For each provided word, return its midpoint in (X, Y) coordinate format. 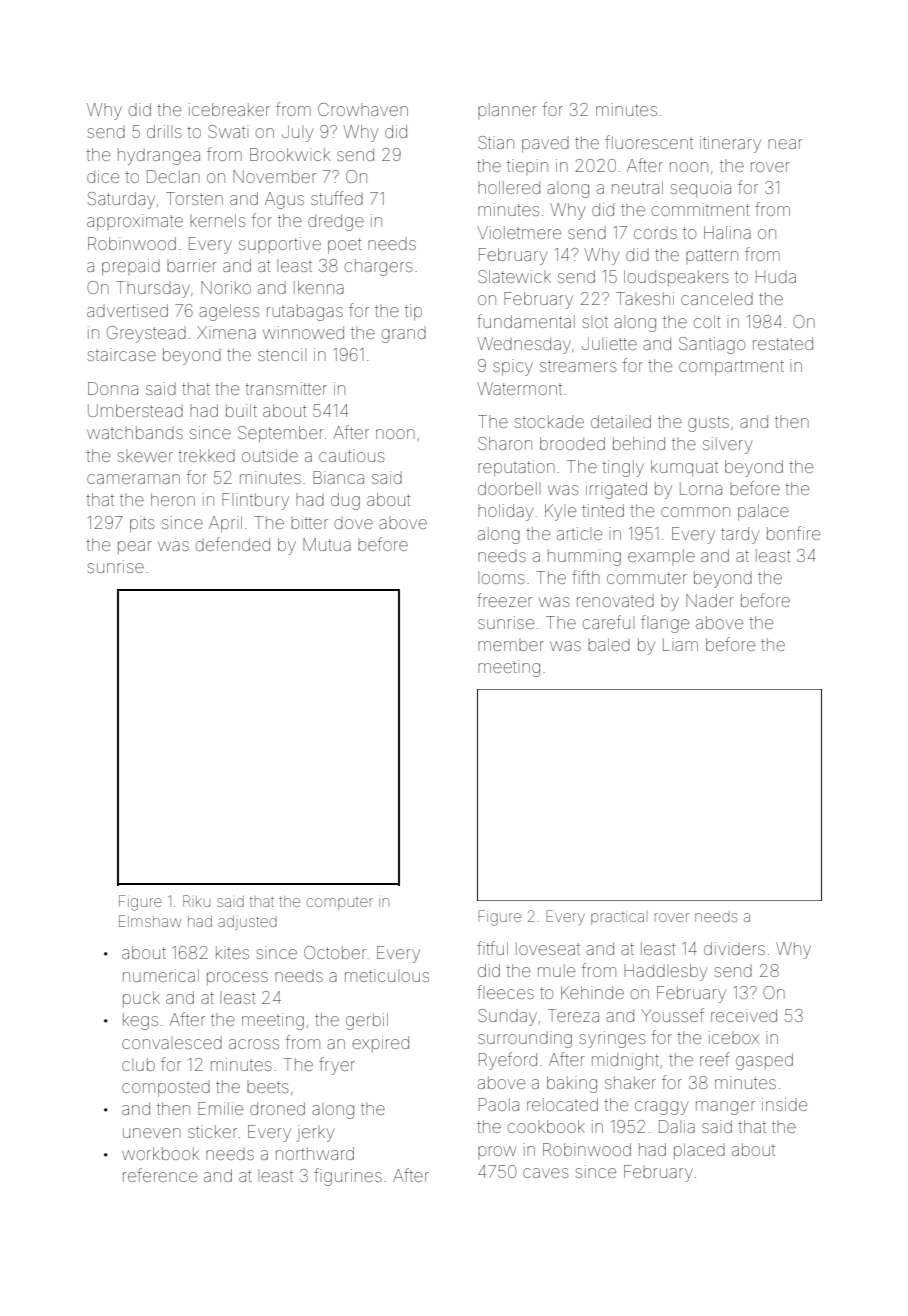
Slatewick (514, 276)
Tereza (573, 1015)
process (237, 978)
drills (164, 131)
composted (166, 1088)
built (241, 410)
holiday (505, 512)
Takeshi (645, 298)
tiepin (527, 167)
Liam (680, 644)
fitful (492, 948)
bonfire (793, 533)
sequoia (701, 189)
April (225, 524)
